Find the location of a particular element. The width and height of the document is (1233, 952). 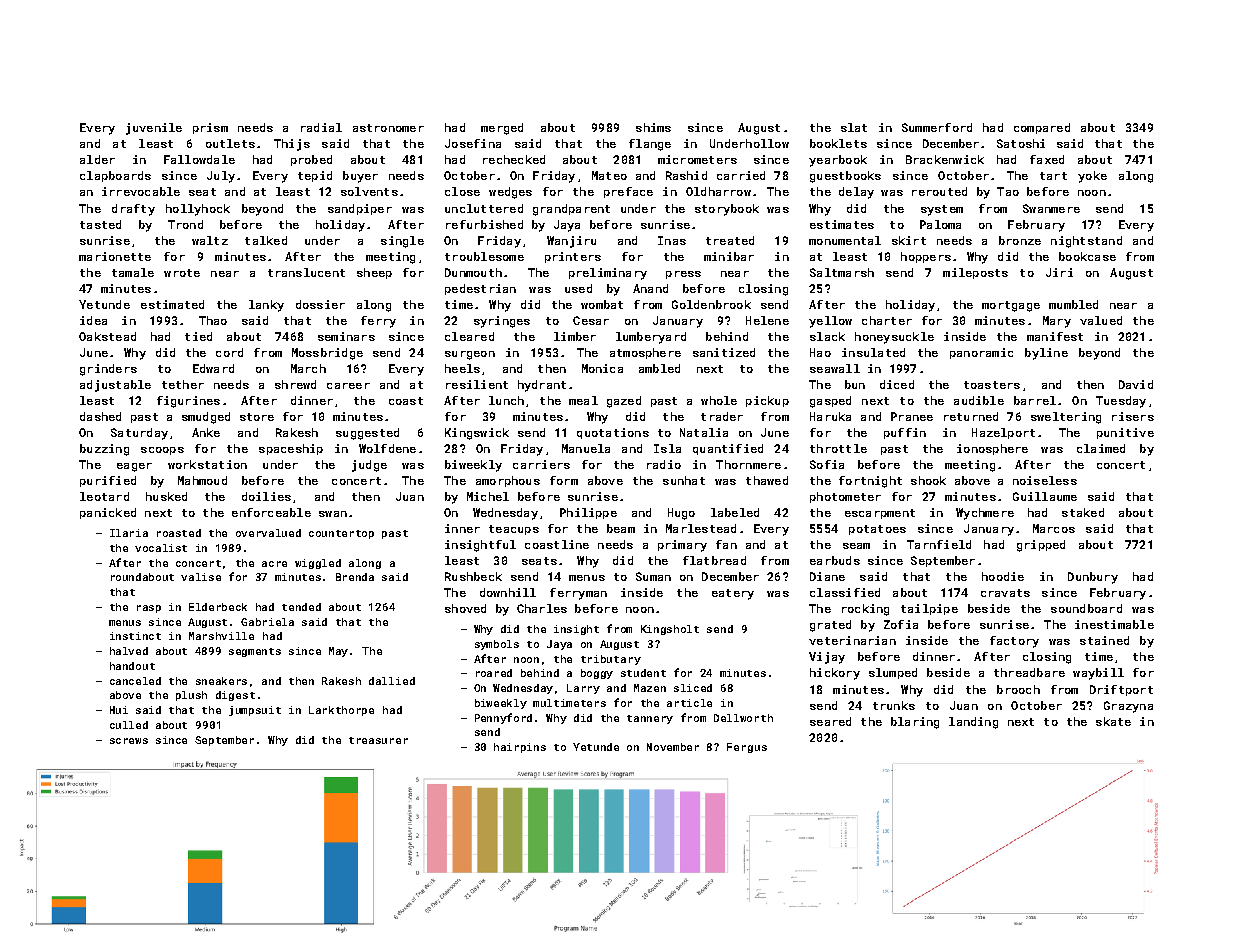

radial is located at coordinates (321, 127).
